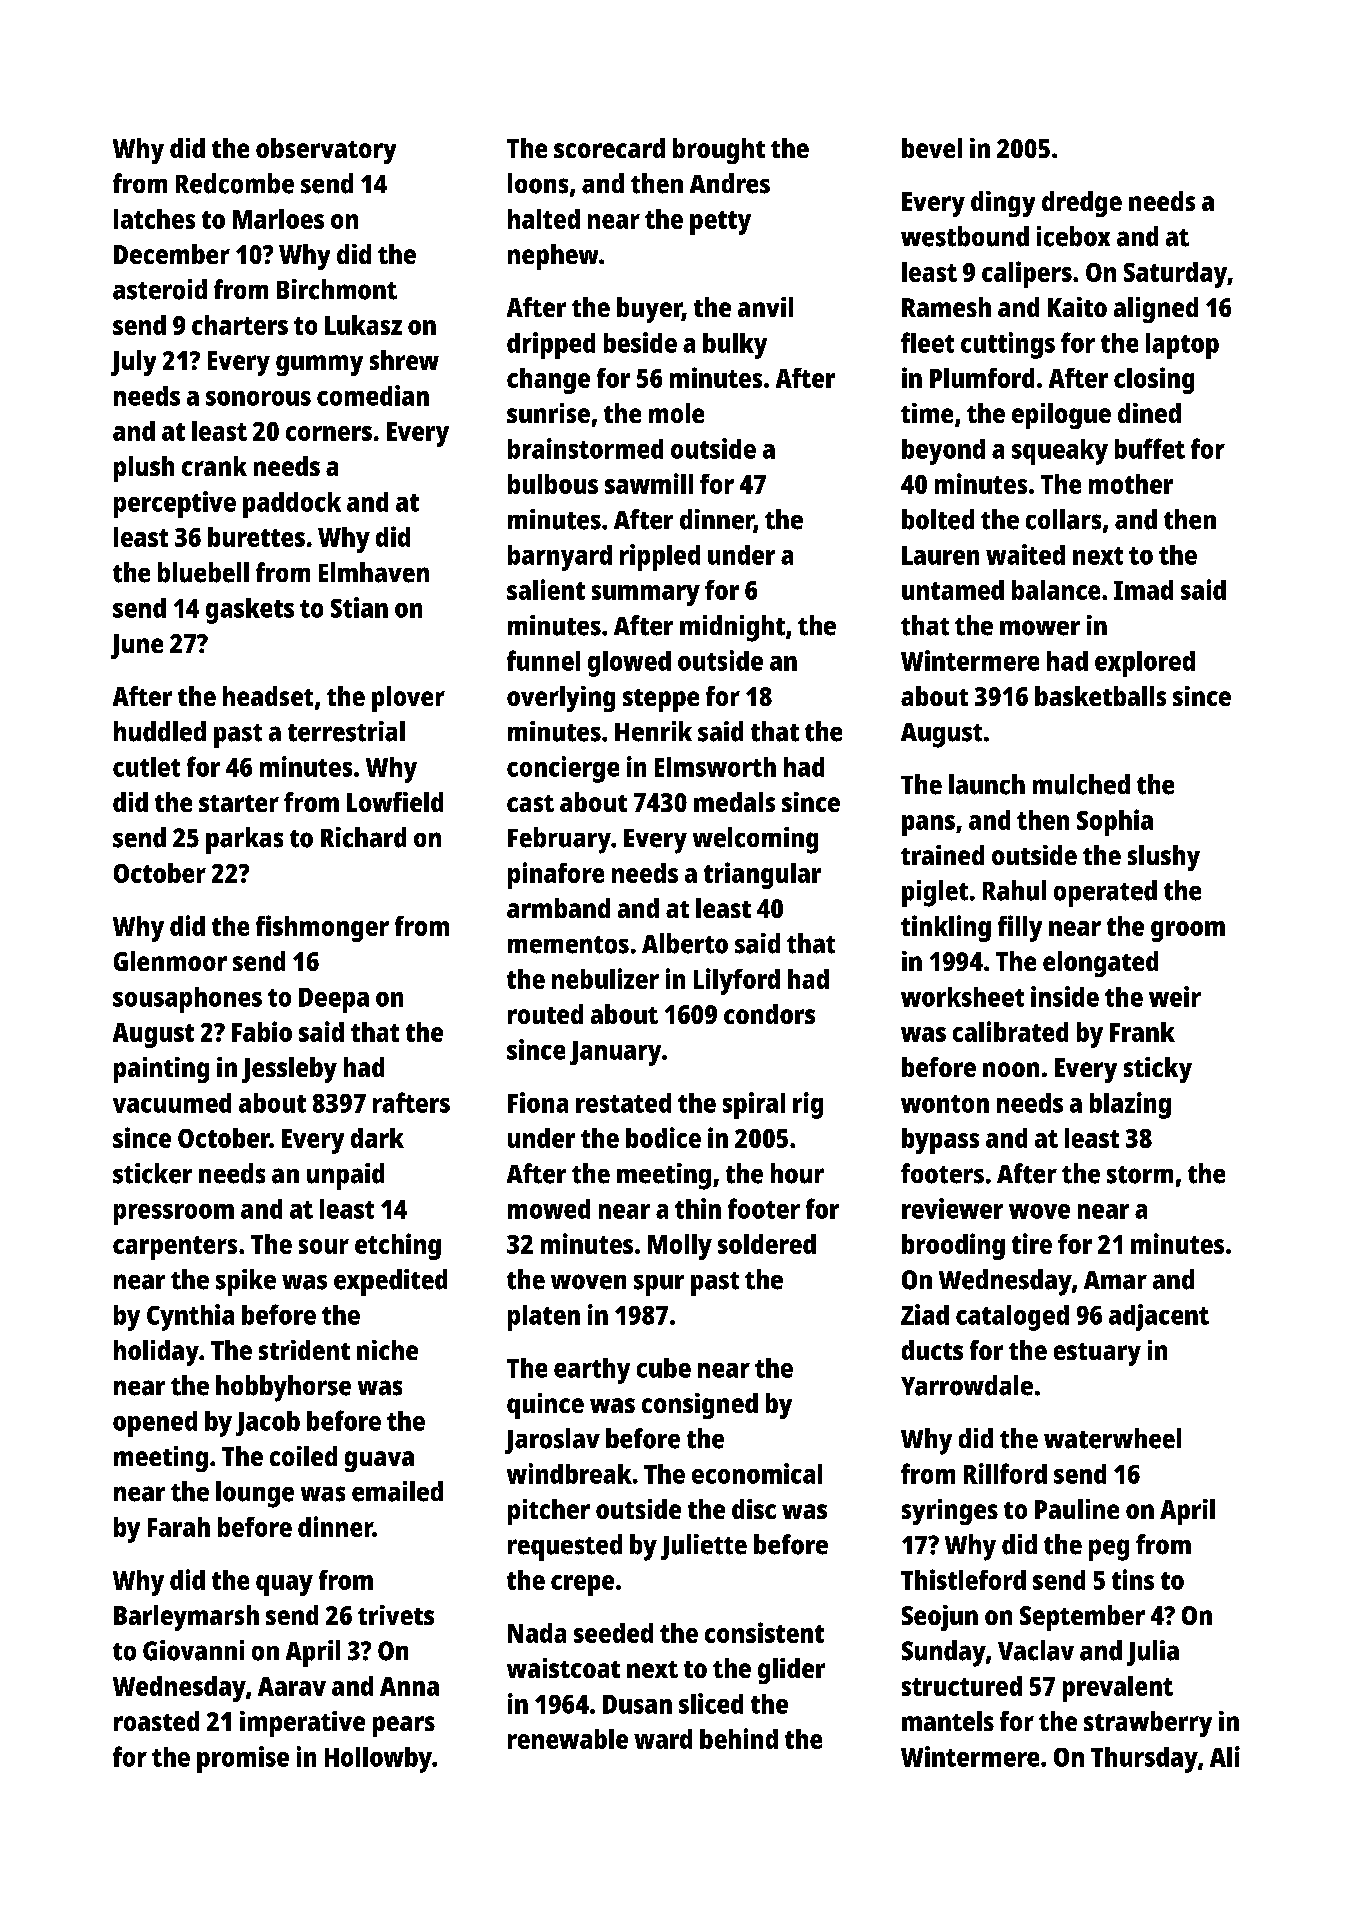 The image size is (1355, 1917). Describe the element at coordinates (1164, 858) in the screenshot. I see `slushy` at that location.
